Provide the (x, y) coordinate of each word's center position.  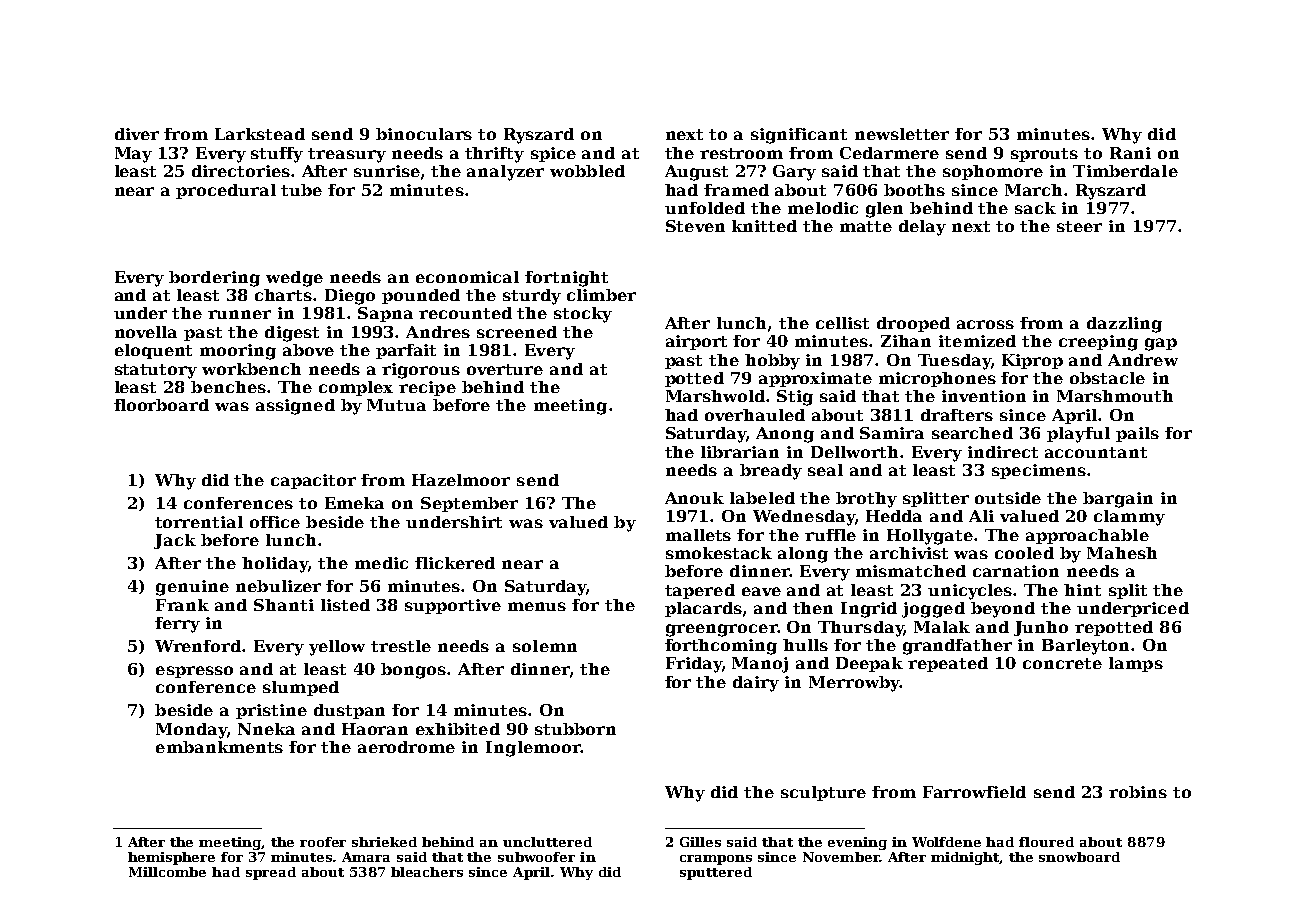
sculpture (823, 793)
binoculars (424, 134)
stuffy (277, 155)
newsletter (902, 134)
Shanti (284, 605)
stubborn (575, 729)
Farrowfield (974, 792)
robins (1138, 792)
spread (271, 873)
